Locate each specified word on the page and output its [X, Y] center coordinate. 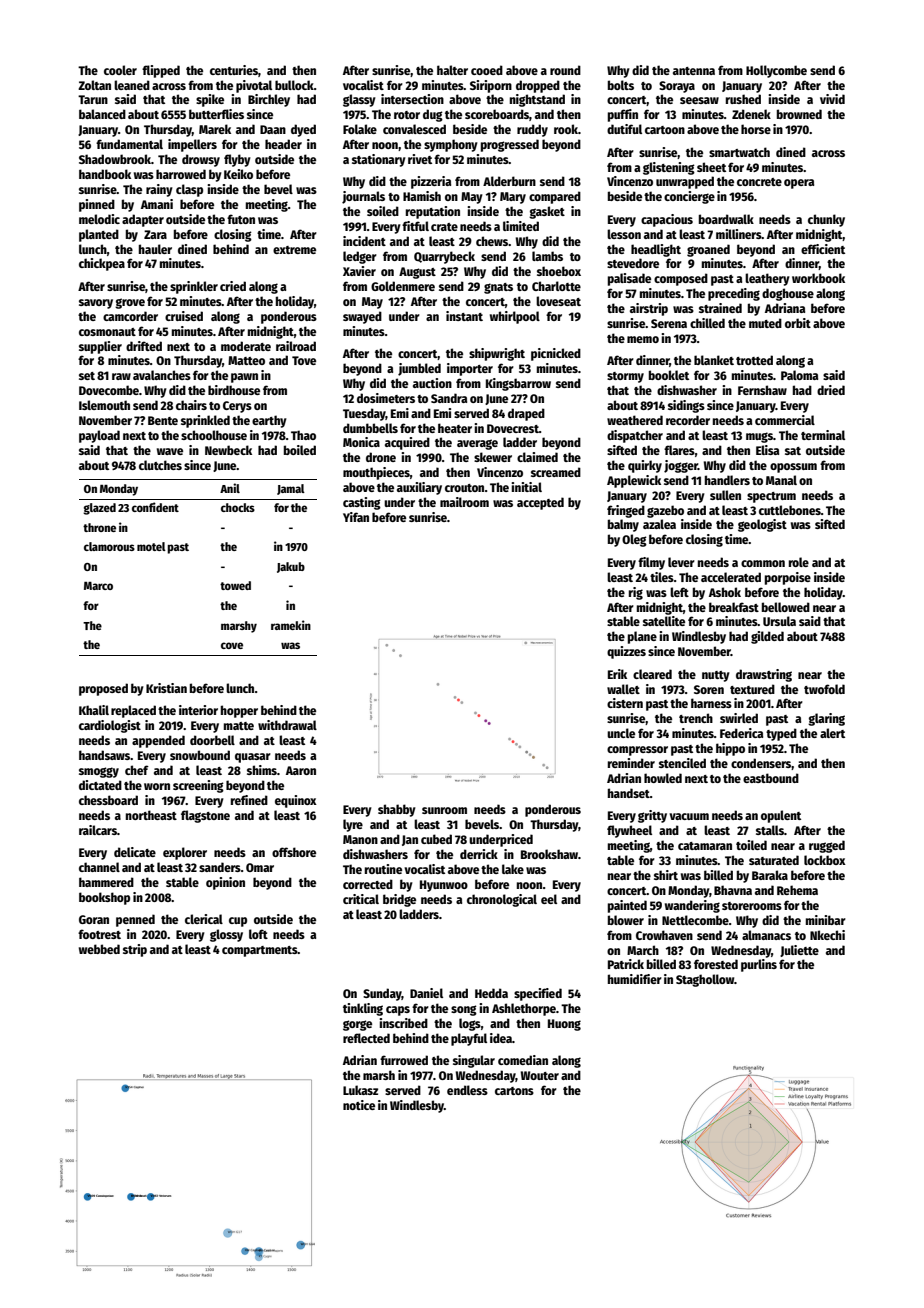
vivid [832, 99]
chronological [502, 900]
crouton [464, 488]
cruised [184, 316]
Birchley [269, 100]
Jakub [291, 567]
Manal [781, 480]
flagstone [205, 816]
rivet [420, 159]
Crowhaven [664, 935]
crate [444, 227]
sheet [711, 167]
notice [359, 1105]
